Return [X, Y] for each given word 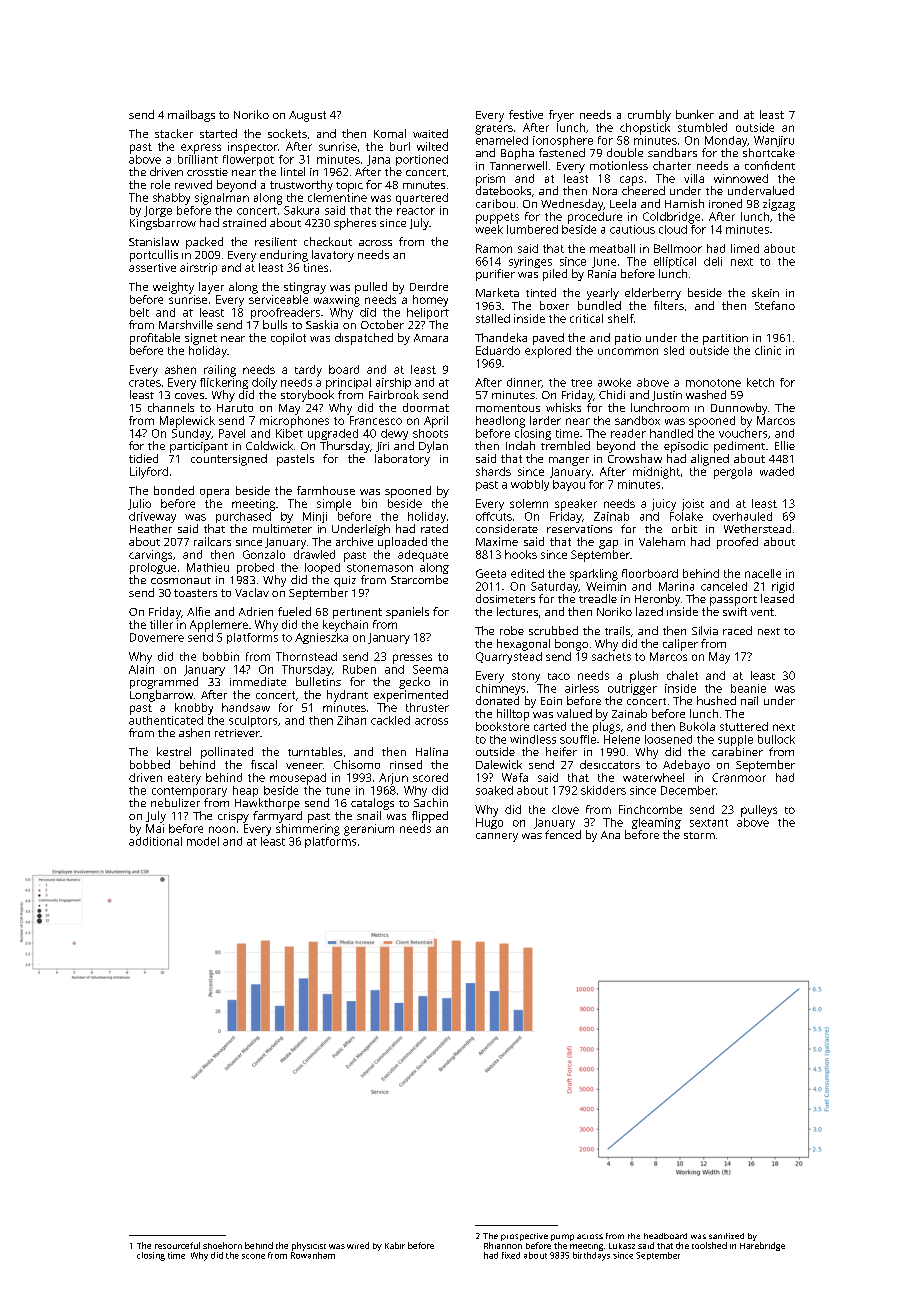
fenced [563, 834]
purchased [243, 517]
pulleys [759, 811]
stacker [174, 133]
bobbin [221, 656]
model [203, 841]
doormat [426, 407]
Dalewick [499, 764]
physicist [309, 1246]
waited [430, 133]
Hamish [684, 203]
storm [699, 835]
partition [725, 339]
